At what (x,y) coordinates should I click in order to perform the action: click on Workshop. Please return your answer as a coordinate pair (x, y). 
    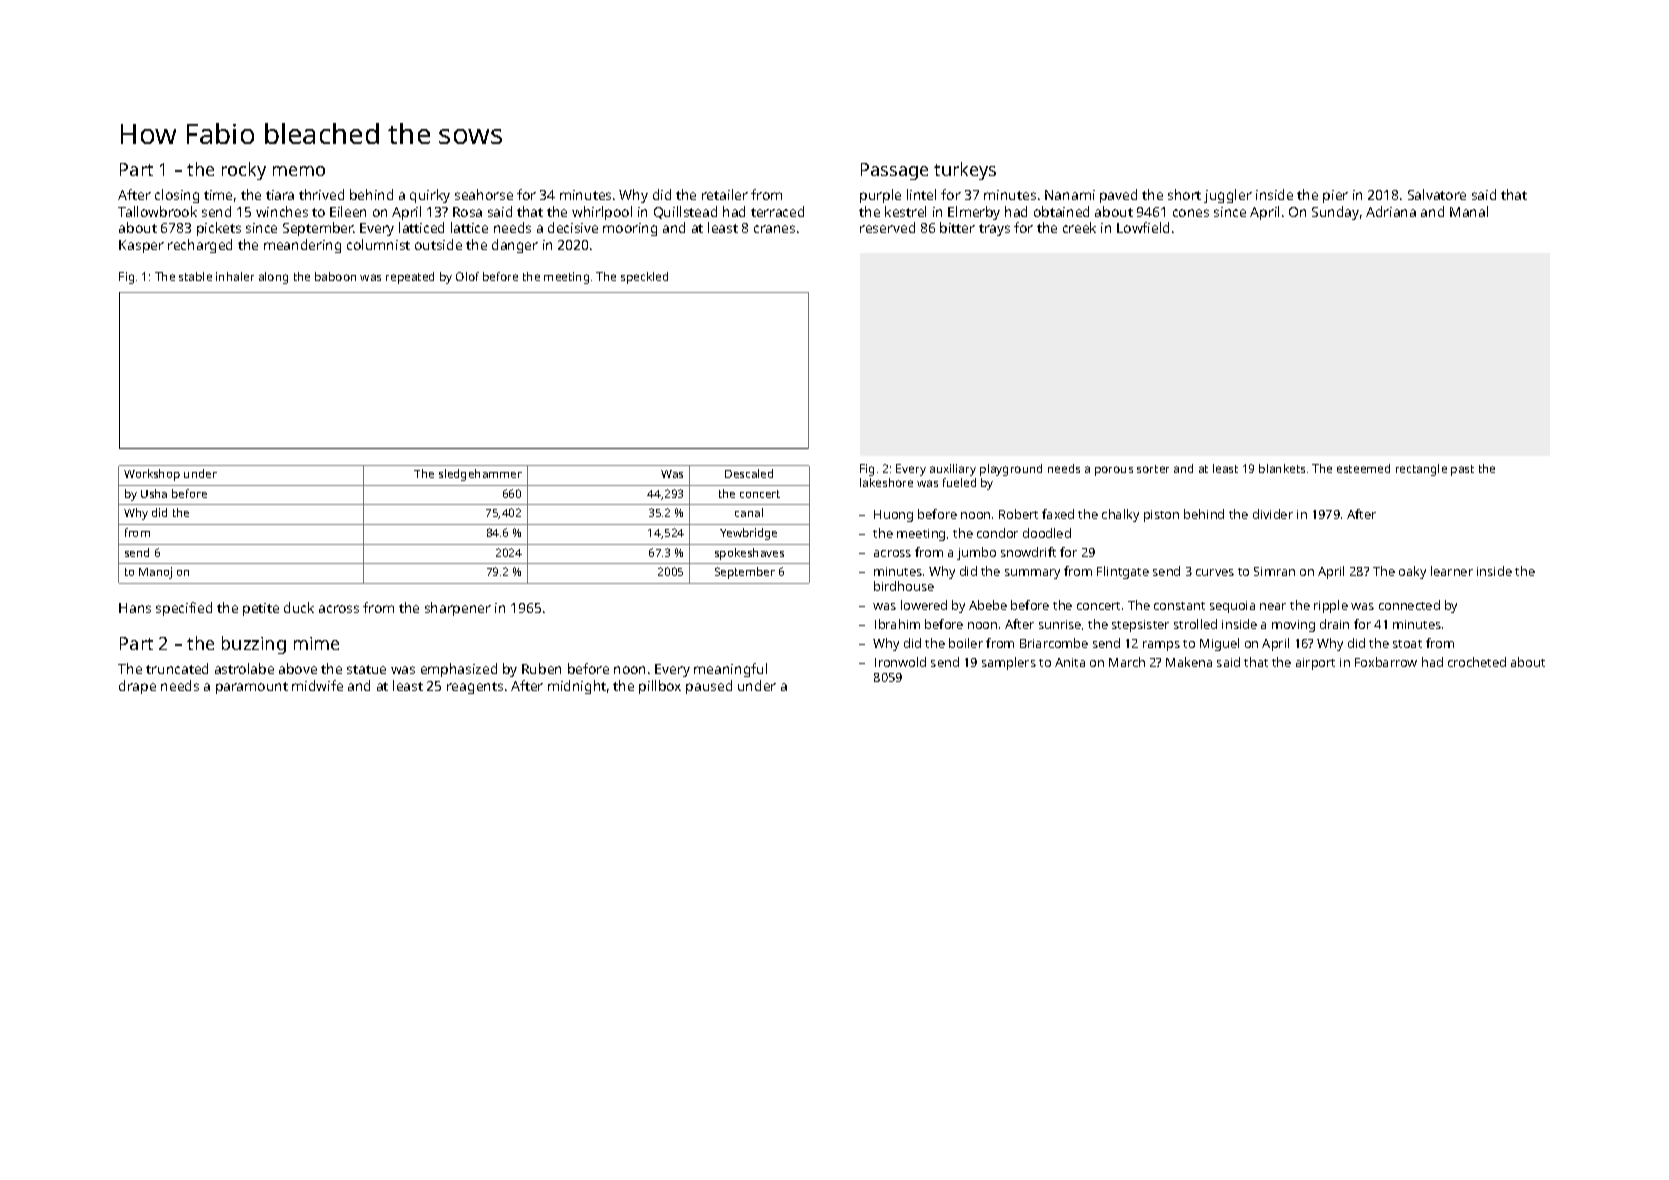
    Looking at the image, I should click on (152, 475).
